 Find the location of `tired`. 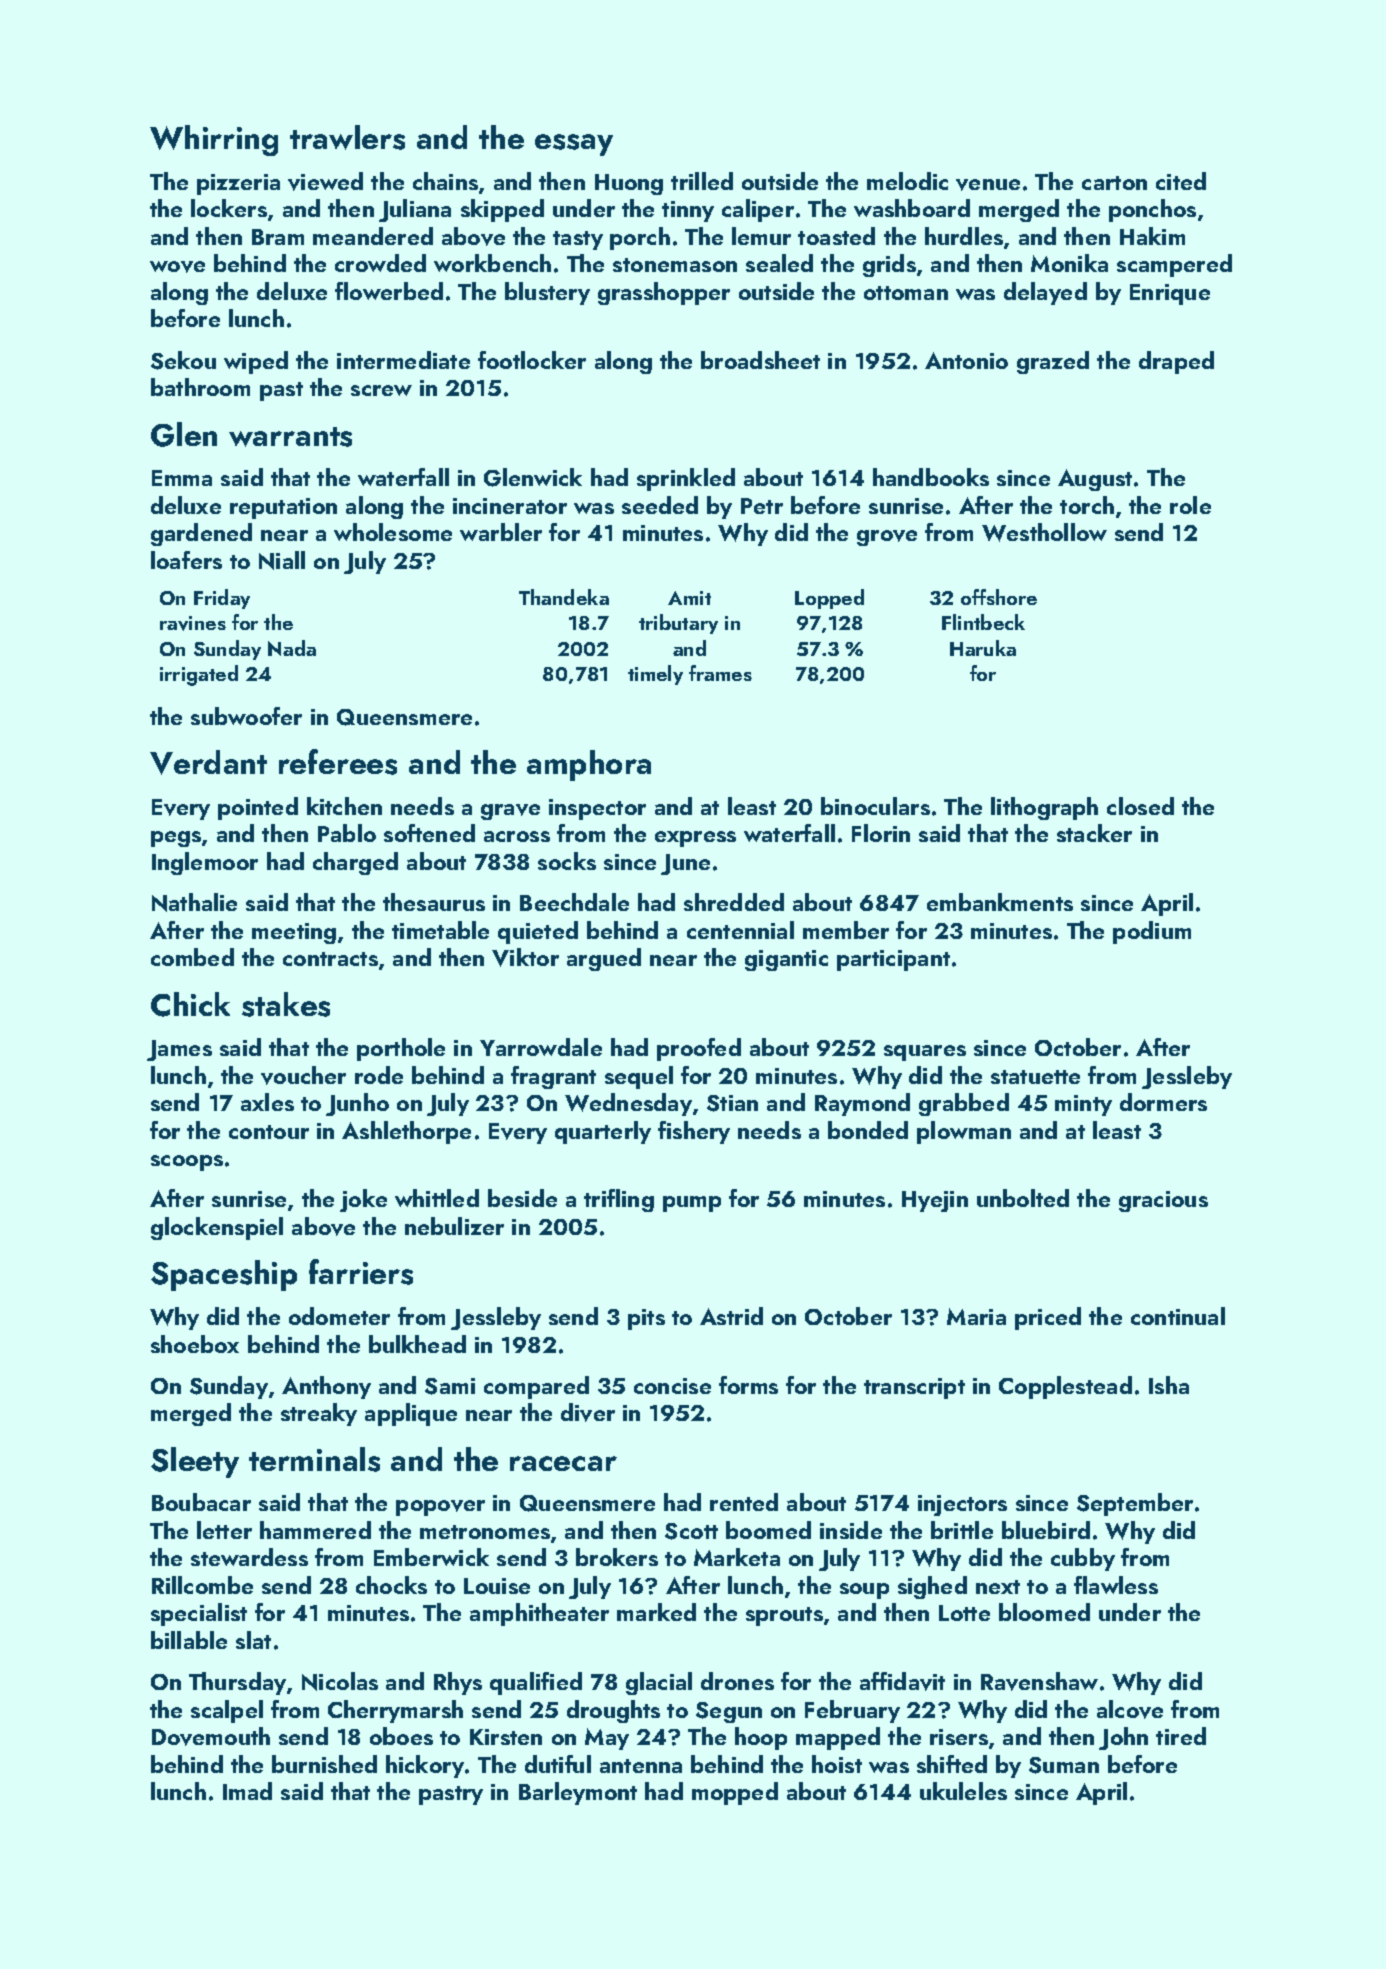

tired is located at coordinates (1181, 1736).
